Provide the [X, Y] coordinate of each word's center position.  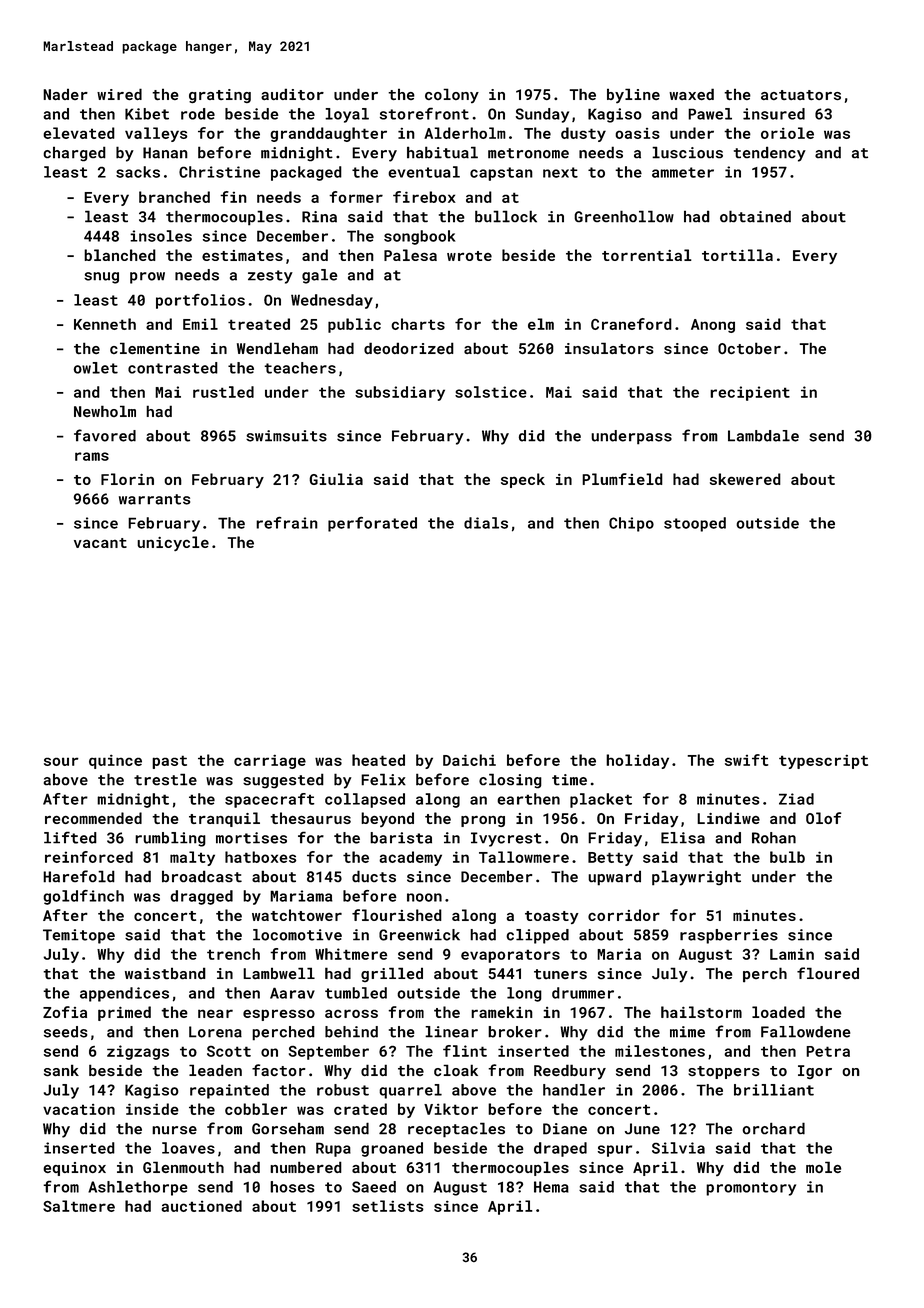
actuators [801, 95]
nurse [174, 1130]
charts [418, 324]
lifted [70, 838]
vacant [100, 543]
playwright [696, 878]
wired [119, 94]
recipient [750, 393]
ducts [374, 876]
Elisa [683, 838]
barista [401, 838]
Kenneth [105, 324]
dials [486, 523]
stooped [695, 524]
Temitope [79, 936]
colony [452, 95]
